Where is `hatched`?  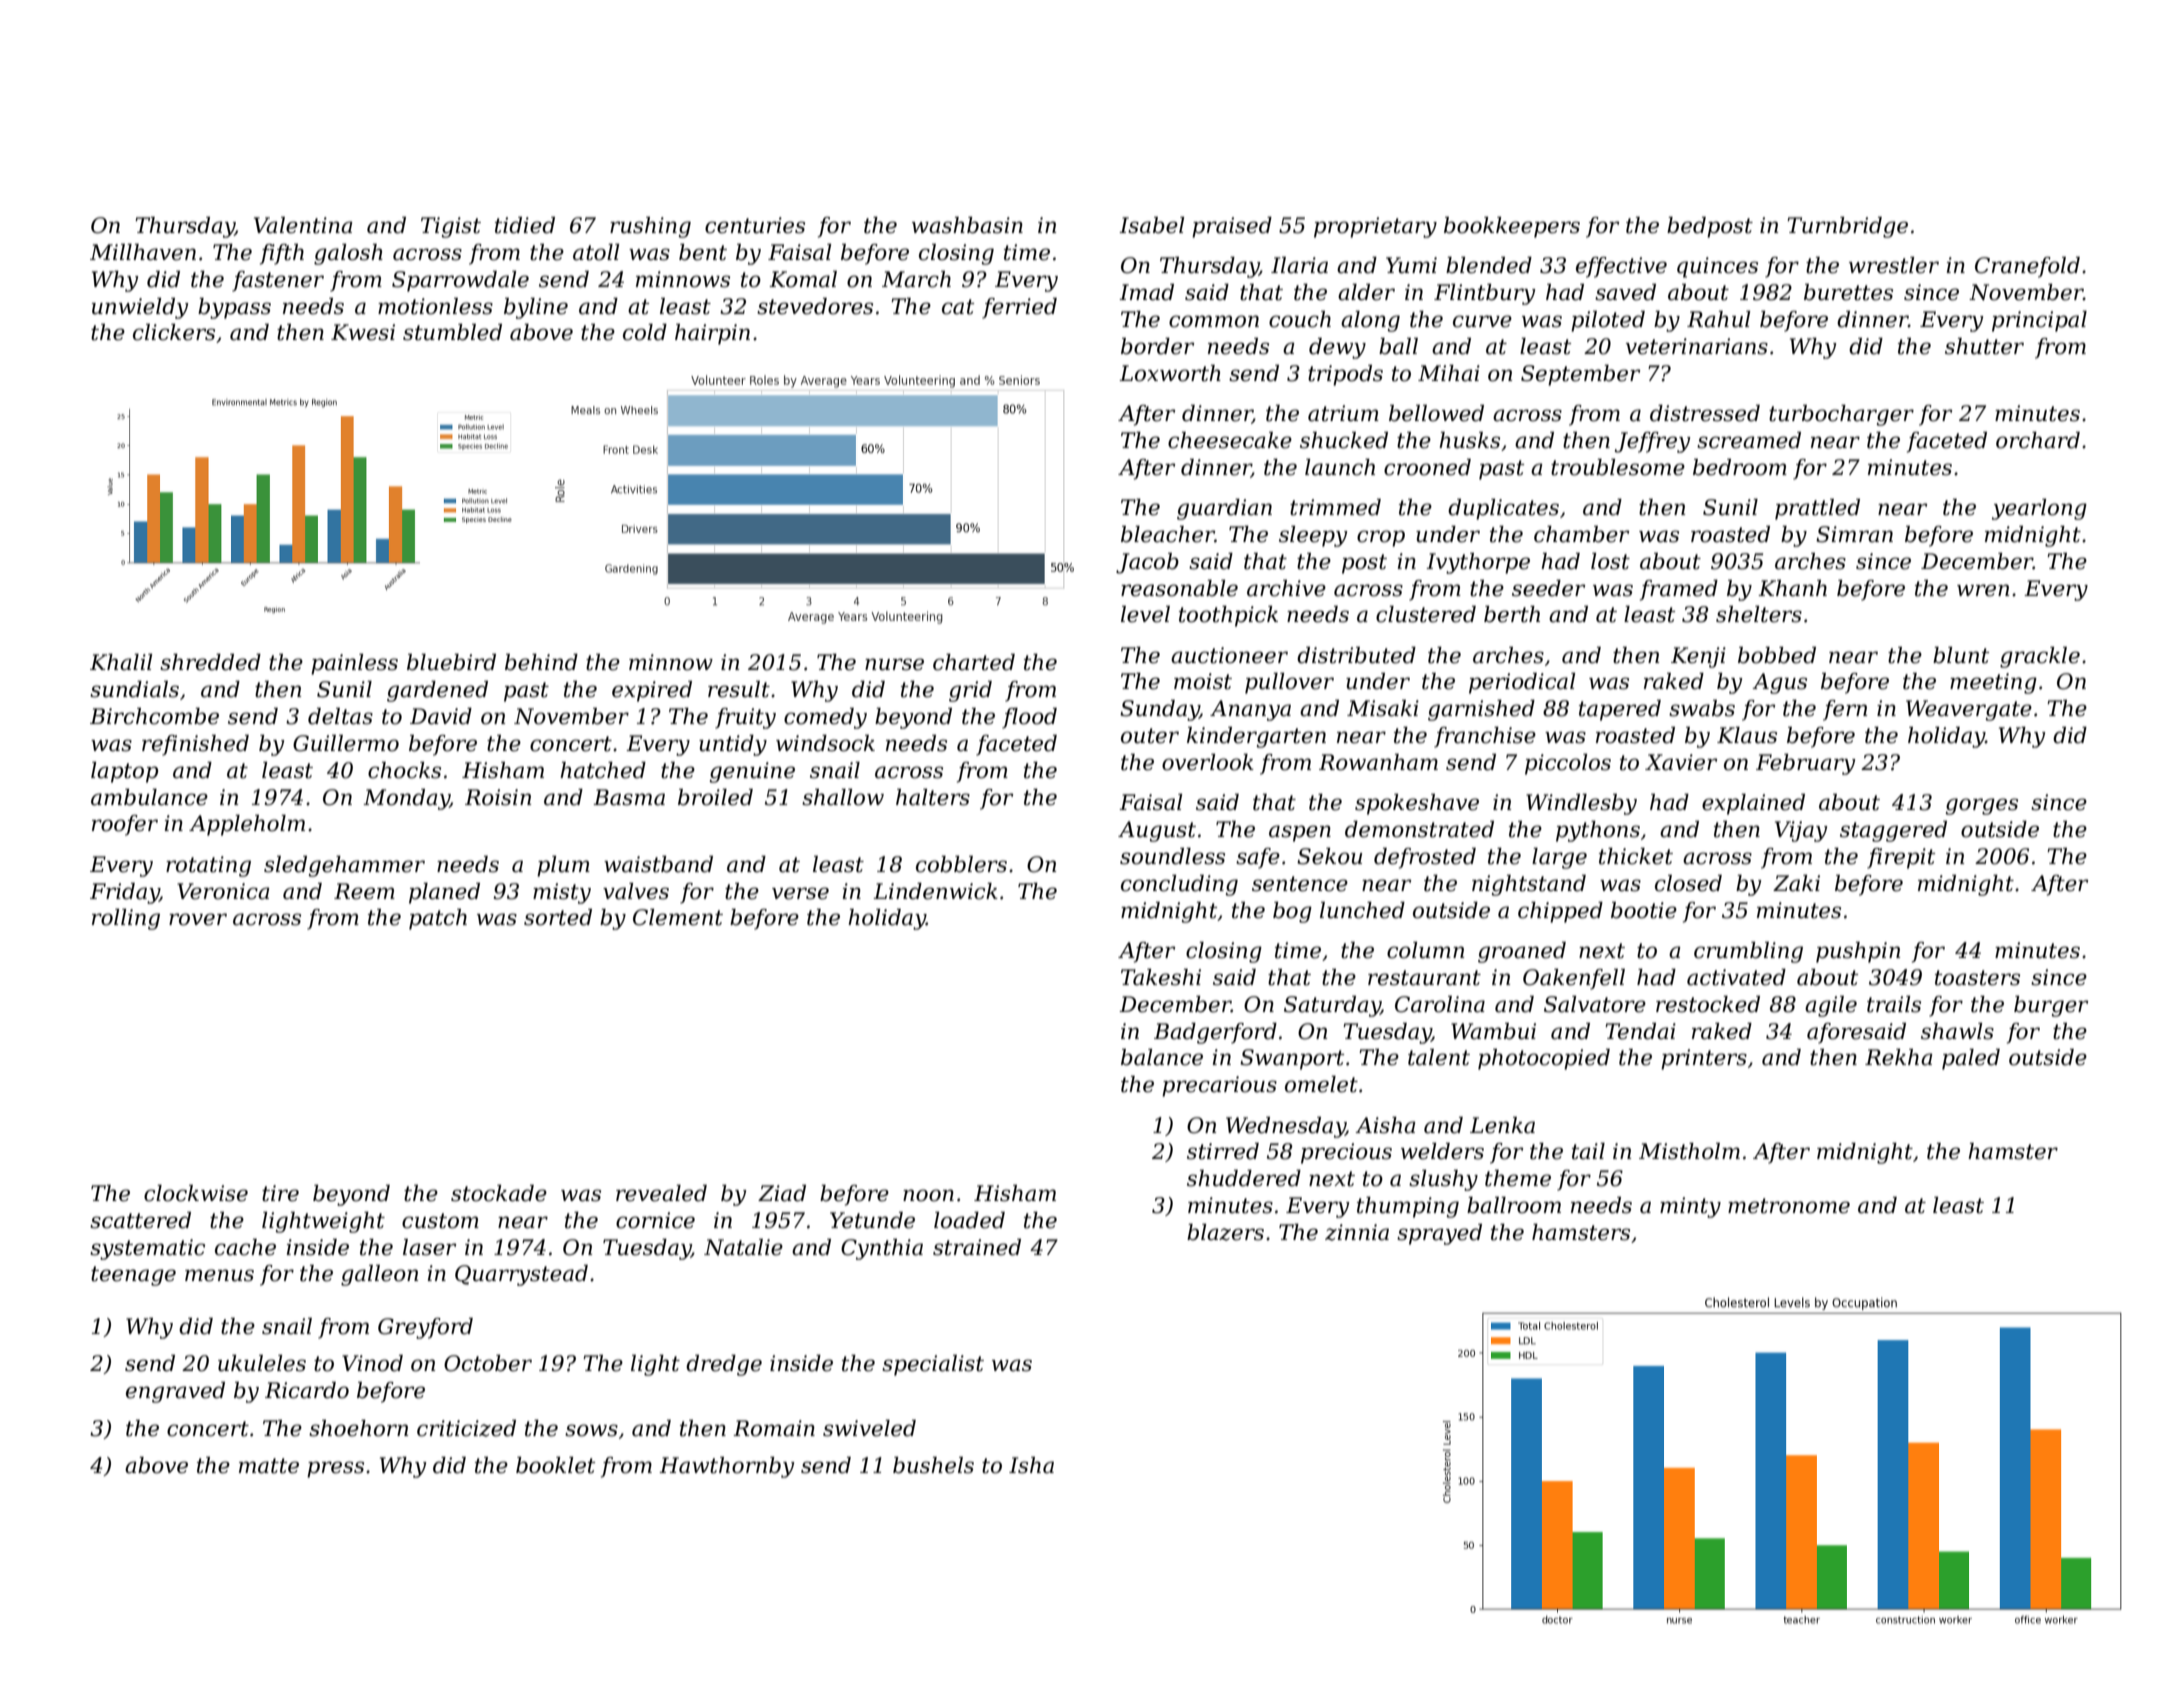 hatched is located at coordinates (603, 770).
